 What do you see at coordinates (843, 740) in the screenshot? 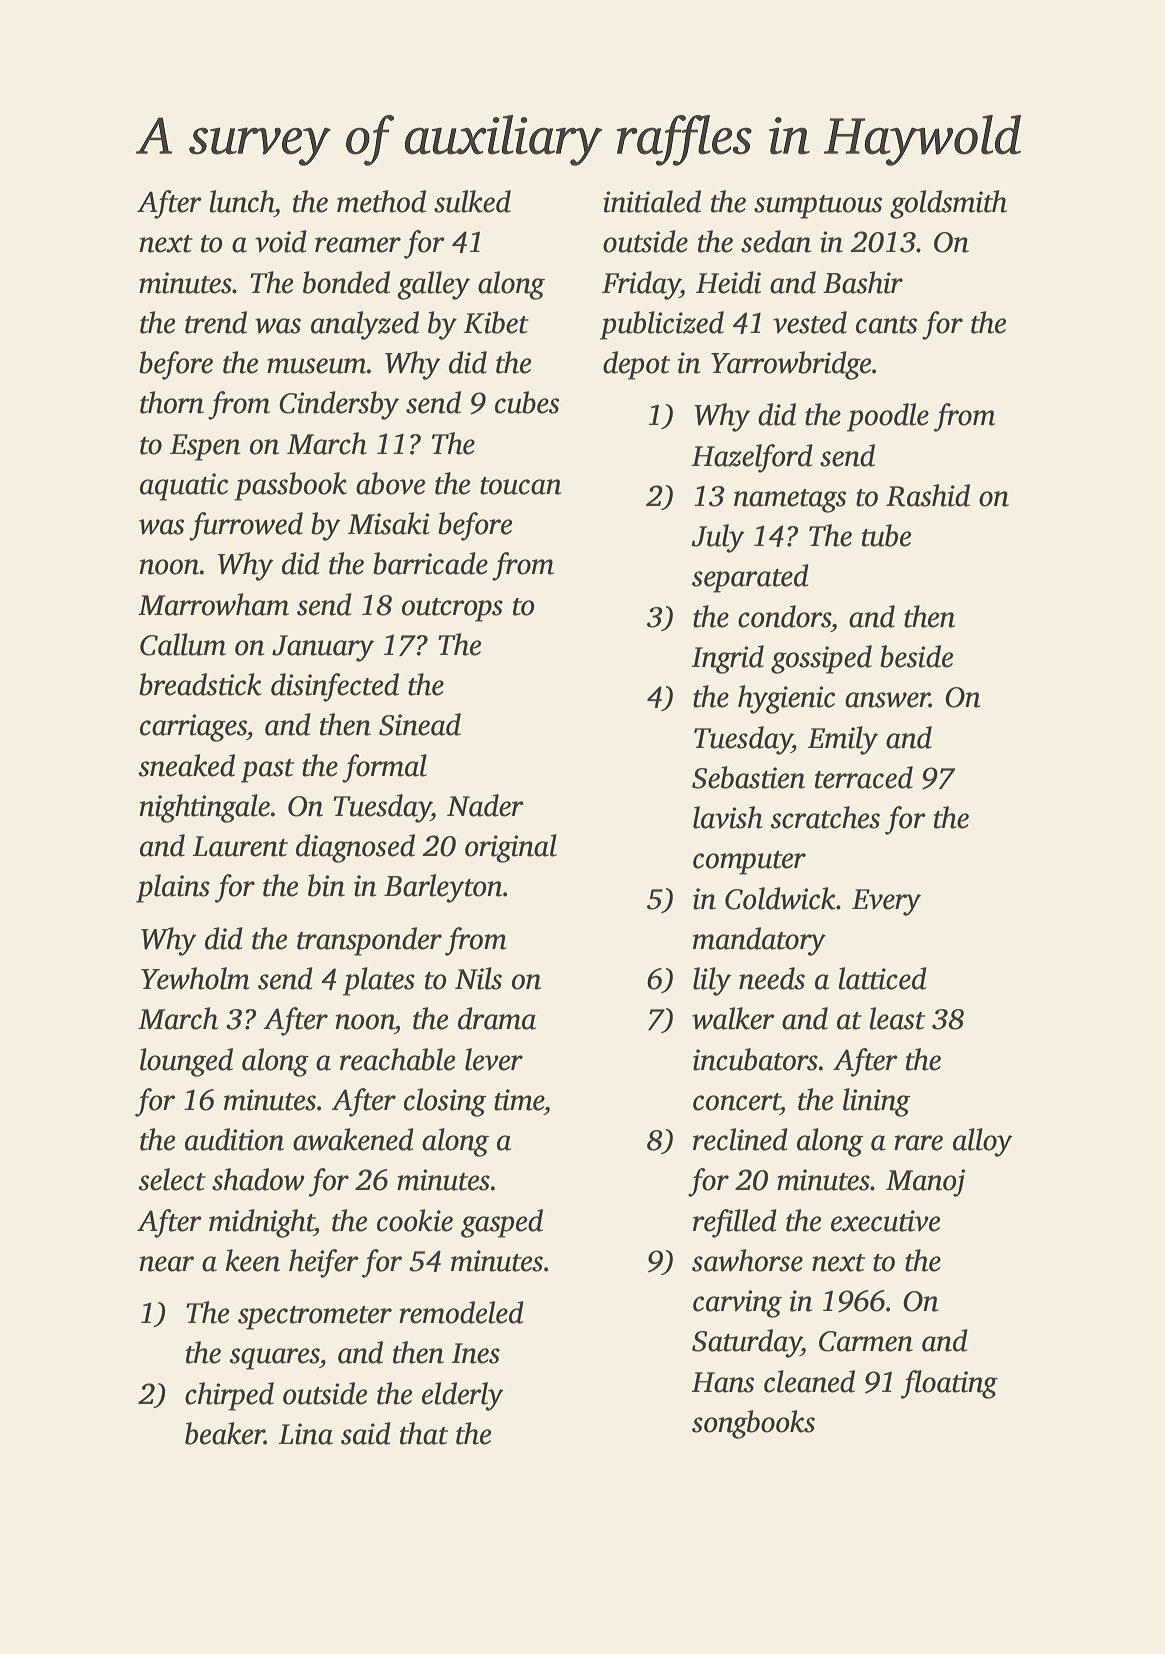
I see `Emily` at bounding box center [843, 740].
